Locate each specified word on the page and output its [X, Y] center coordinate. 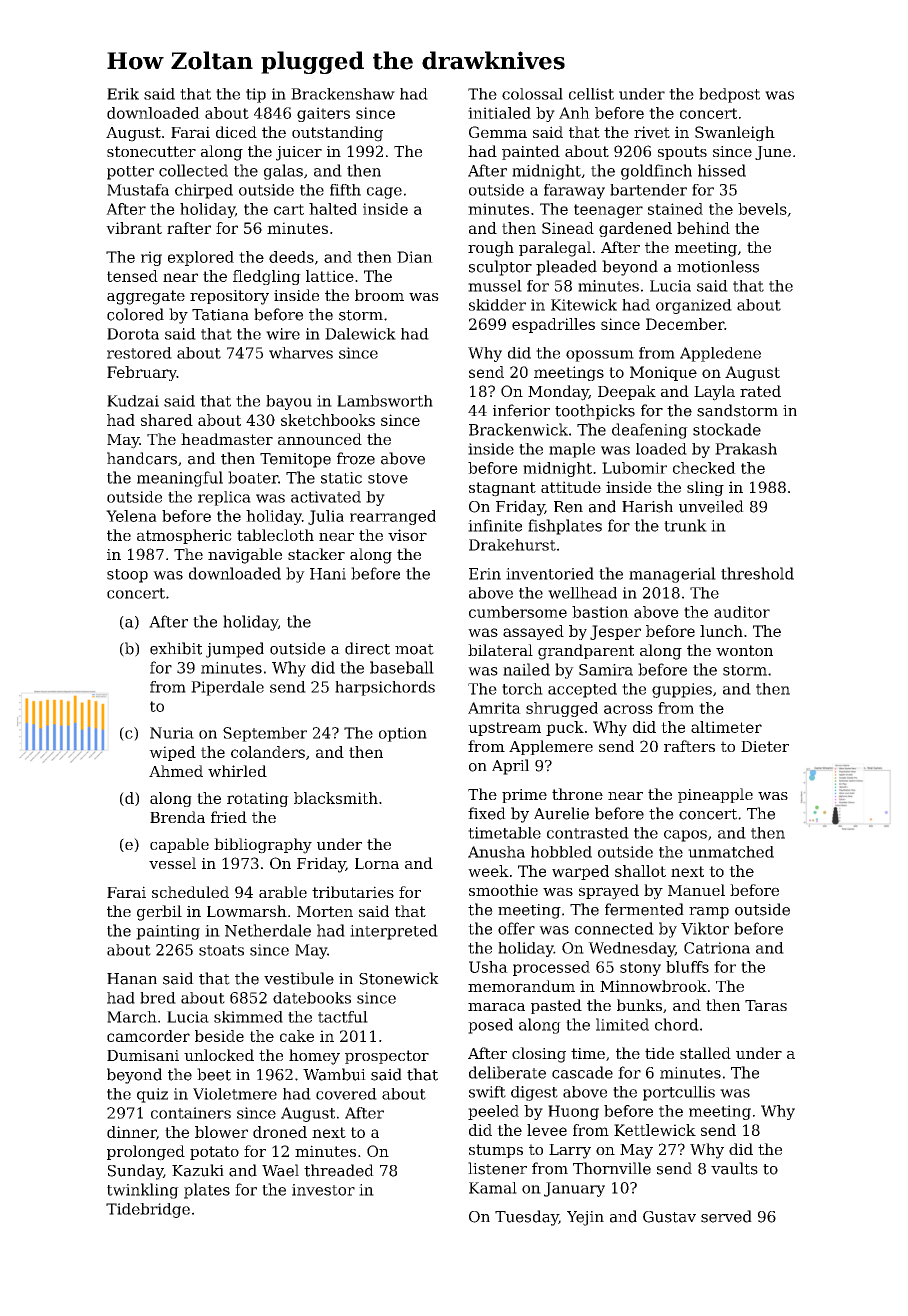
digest [534, 1093]
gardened [635, 229]
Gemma [498, 132]
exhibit [176, 648]
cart [289, 209]
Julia [326, 517]
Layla [714, 393]
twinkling [143, 1191]
